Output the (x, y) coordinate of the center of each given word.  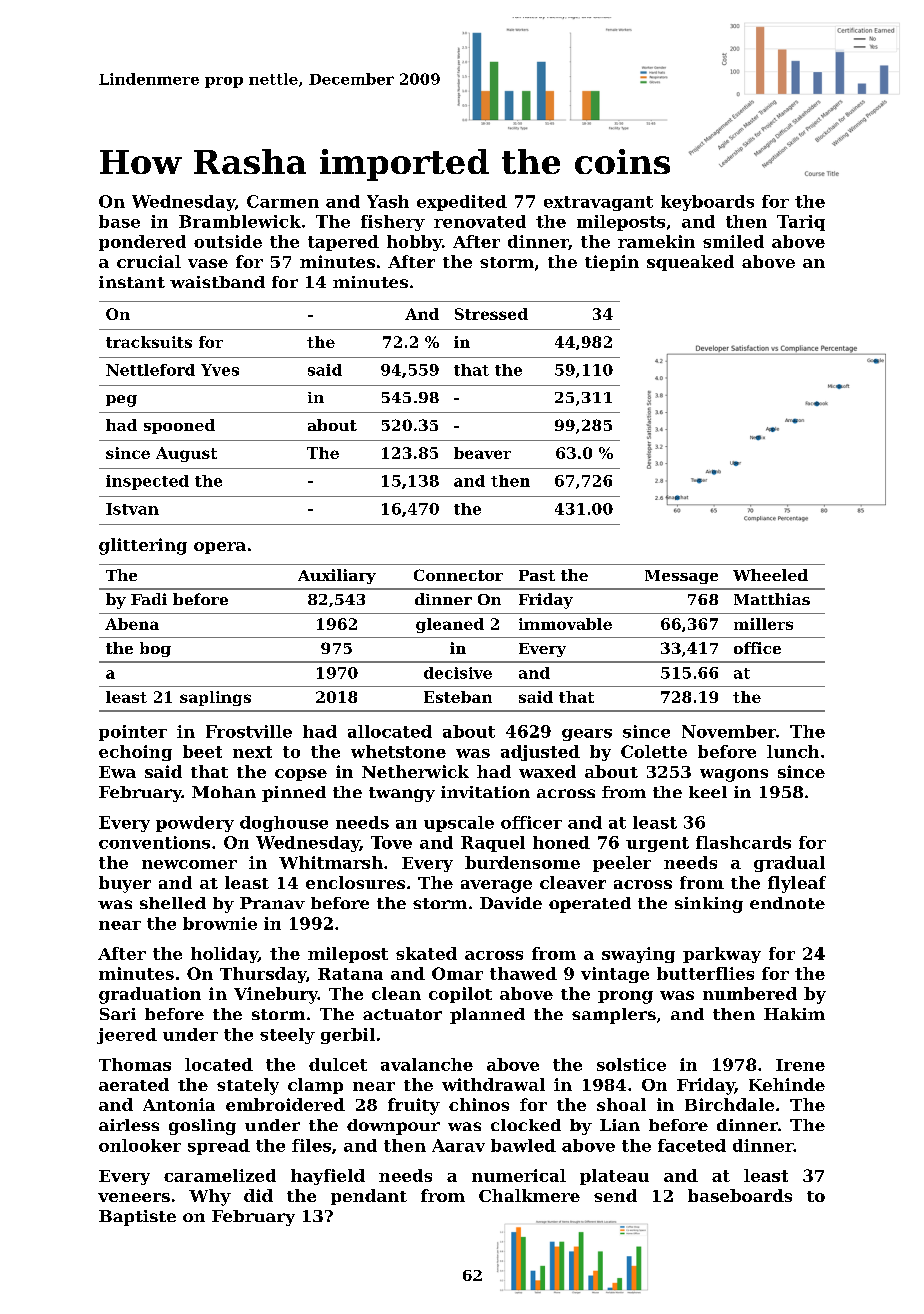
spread (219, 1147)
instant (132, 282)
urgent (657, 844)
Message (681, 577)
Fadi (149, 599)
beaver (482, 453)
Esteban (458, 697)
